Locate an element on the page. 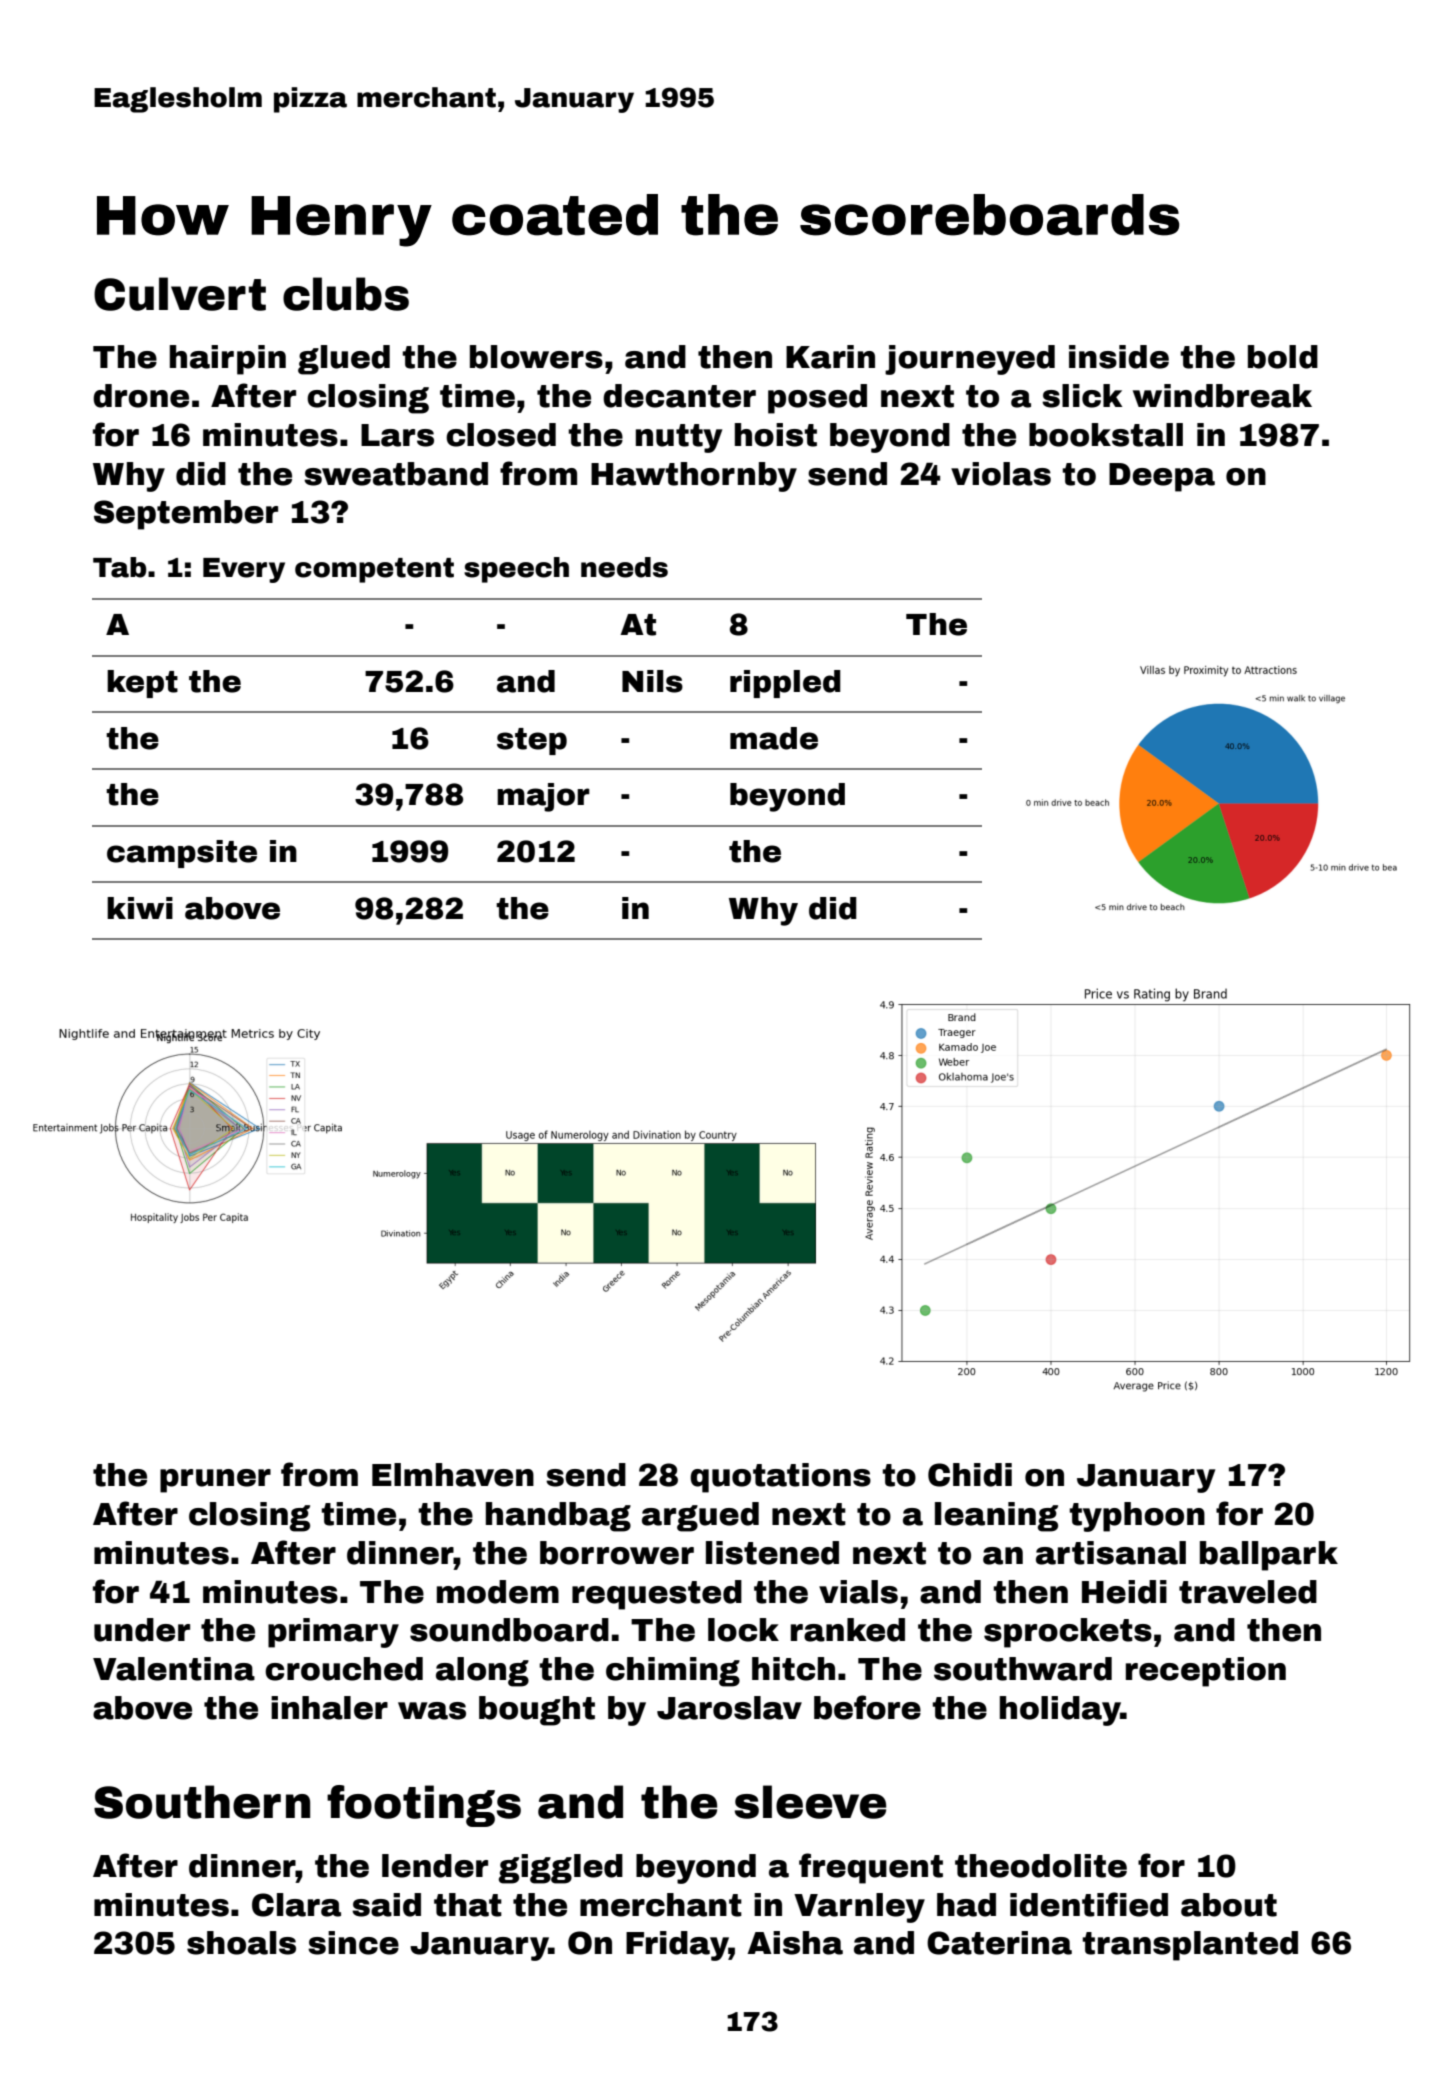 This image has height=2100, width=1450. rippled is located at coordinates (785, 684).
